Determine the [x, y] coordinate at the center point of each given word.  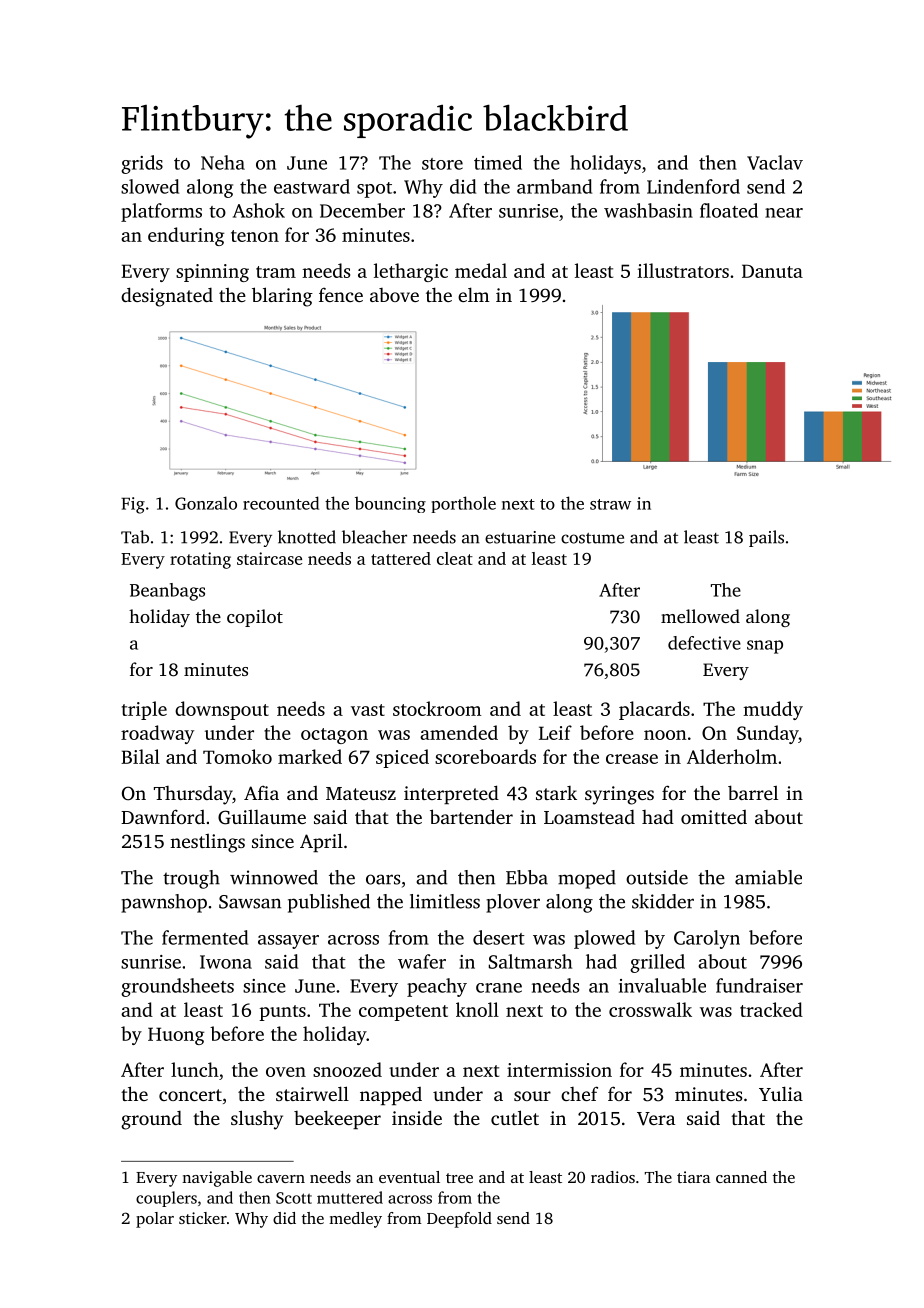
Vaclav [775, 162]
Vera [656, 1119]
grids [142, 164]
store [442, 164]
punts [282, 1013]
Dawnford [163, 816]
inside [417, 1117]
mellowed [700, 616]
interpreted [451, 794]
